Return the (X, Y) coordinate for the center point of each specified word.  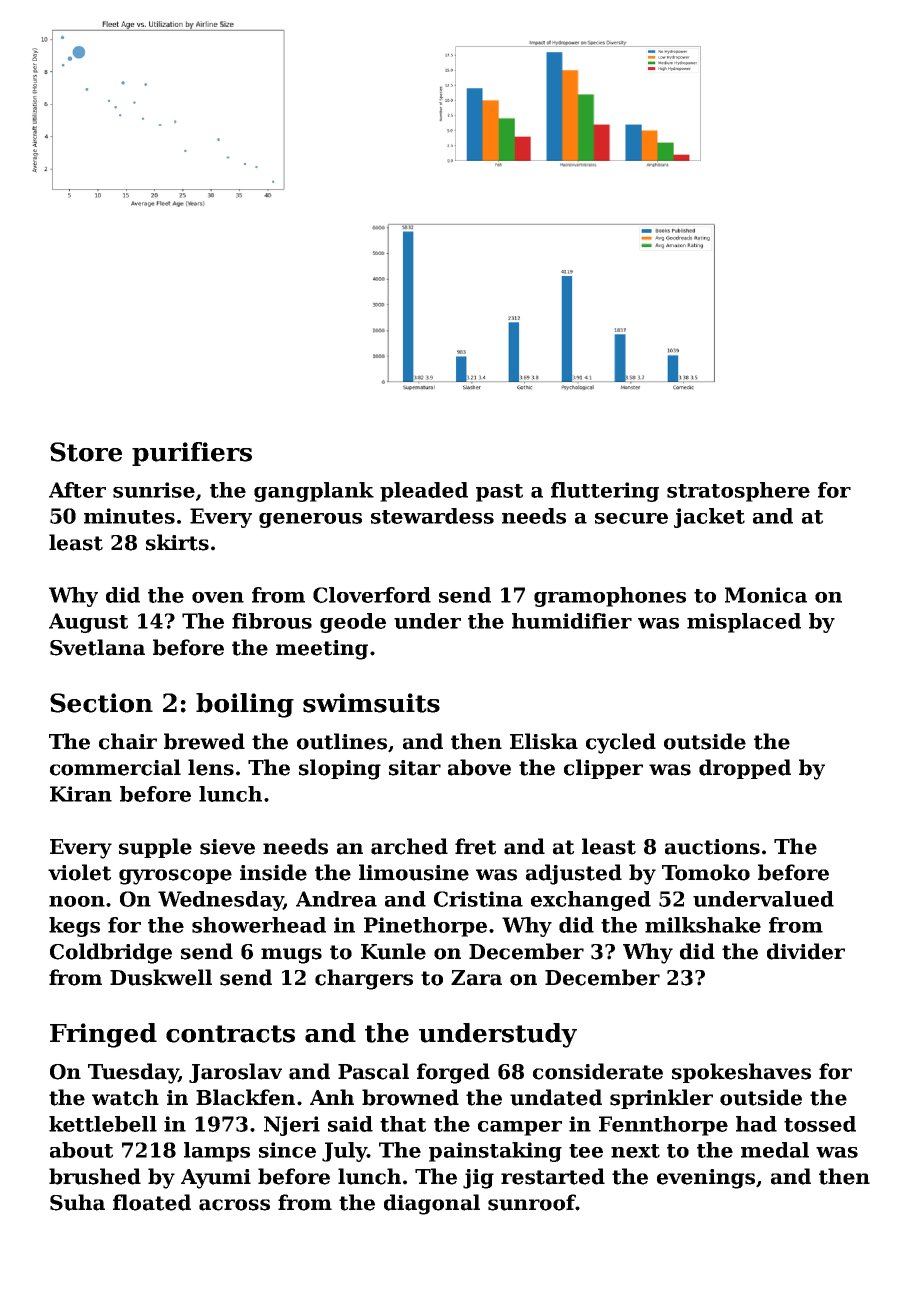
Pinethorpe (425, 927)
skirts (177, 542)
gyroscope (175, 877)
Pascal (373, 1071)
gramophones (610, 597)
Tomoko (706, 872)
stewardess (432, 516)
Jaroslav (235, 1073)
